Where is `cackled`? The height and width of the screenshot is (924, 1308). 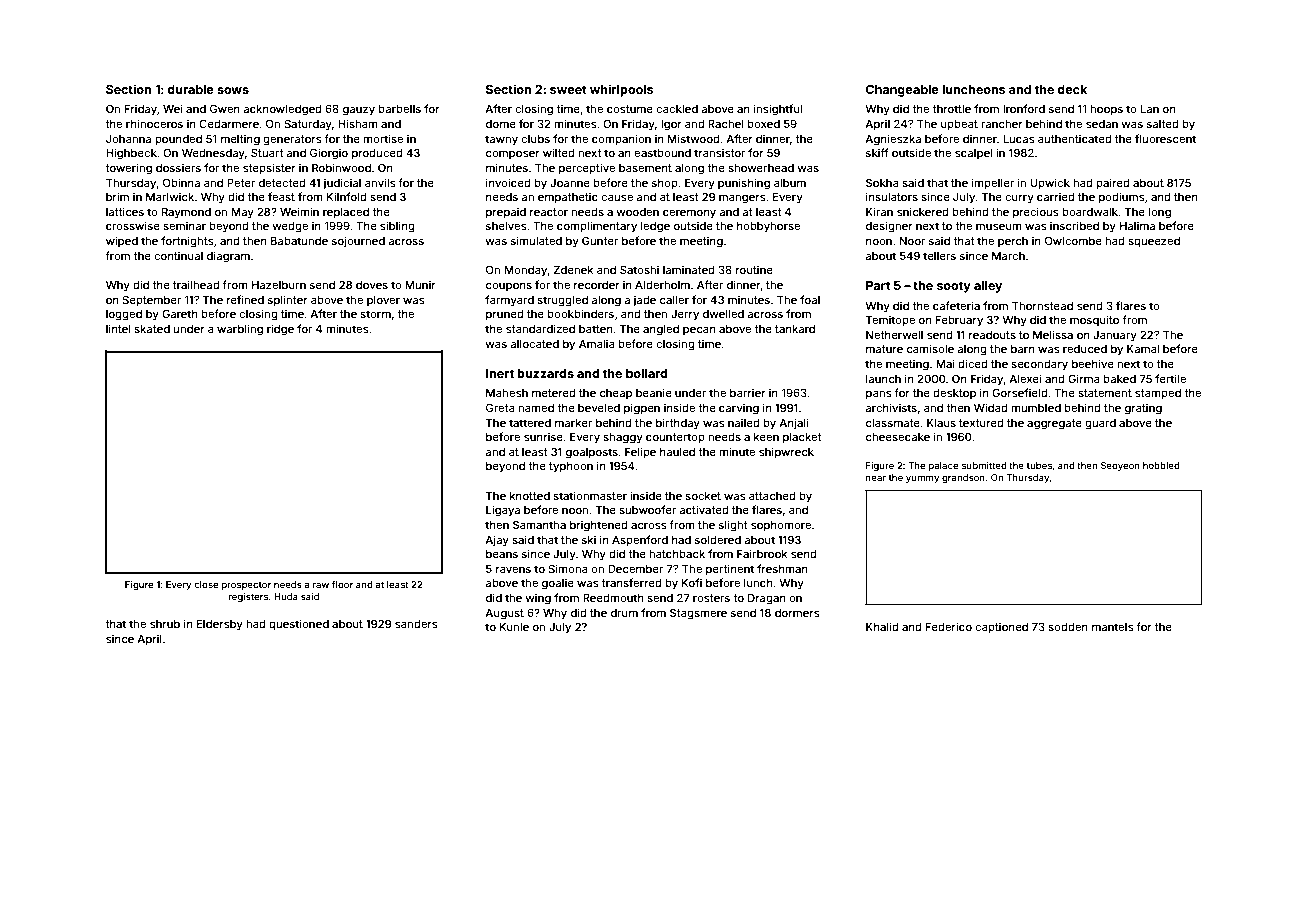 cackled is located at coordinates (677, 109).
